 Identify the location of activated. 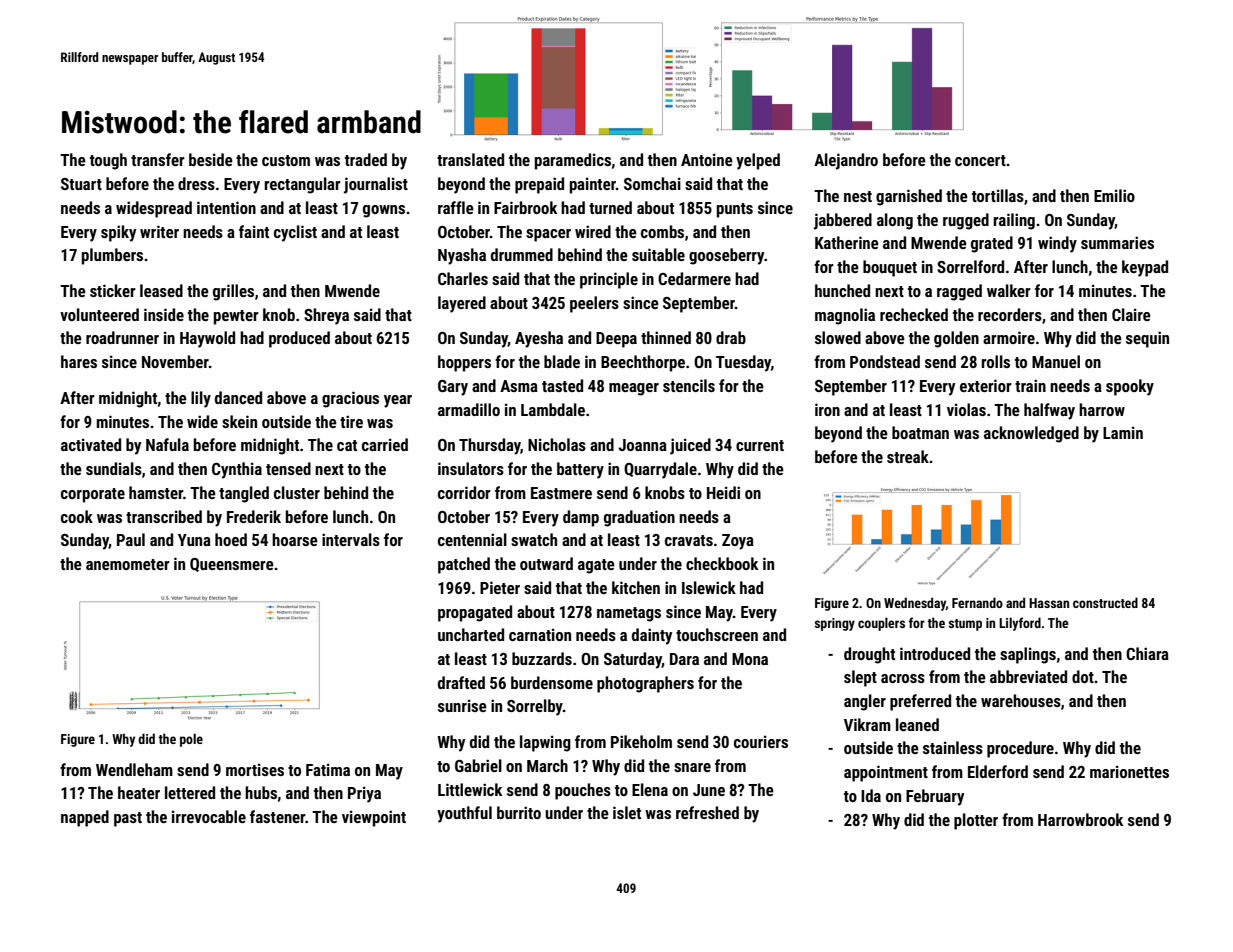
(91, 444).
